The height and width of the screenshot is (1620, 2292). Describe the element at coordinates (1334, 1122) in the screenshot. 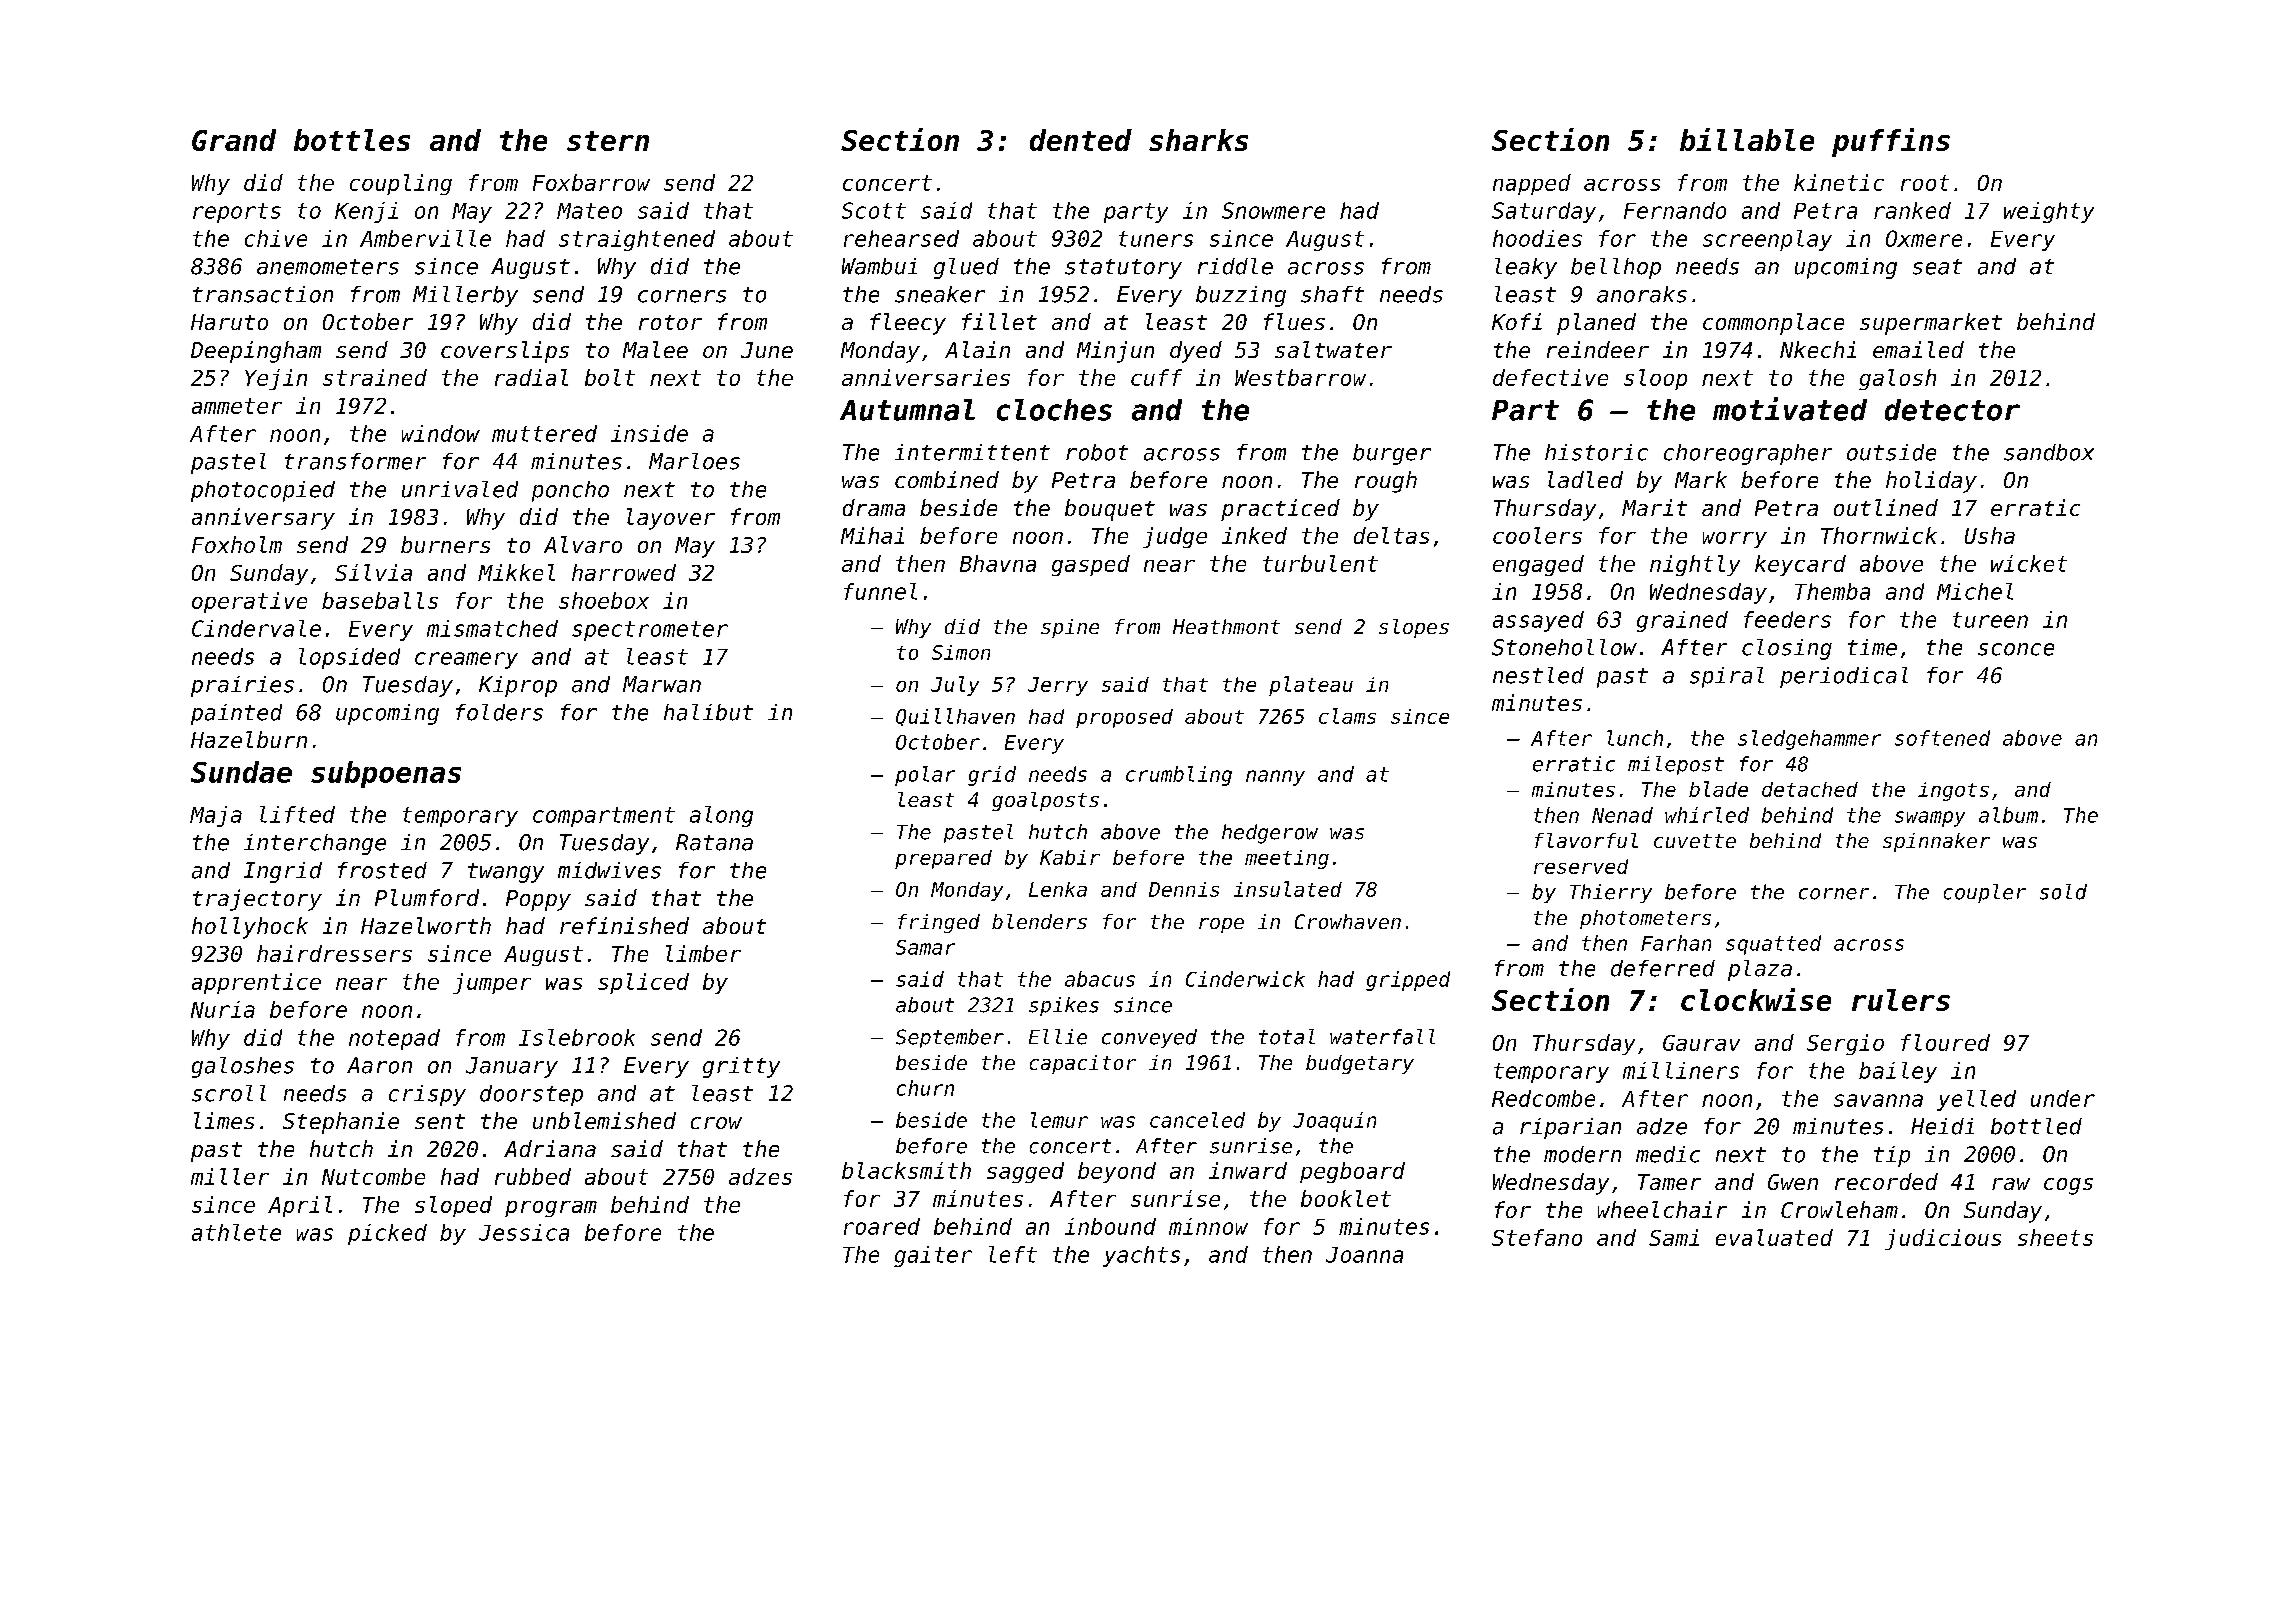

I see `Joaquin` at that location.
